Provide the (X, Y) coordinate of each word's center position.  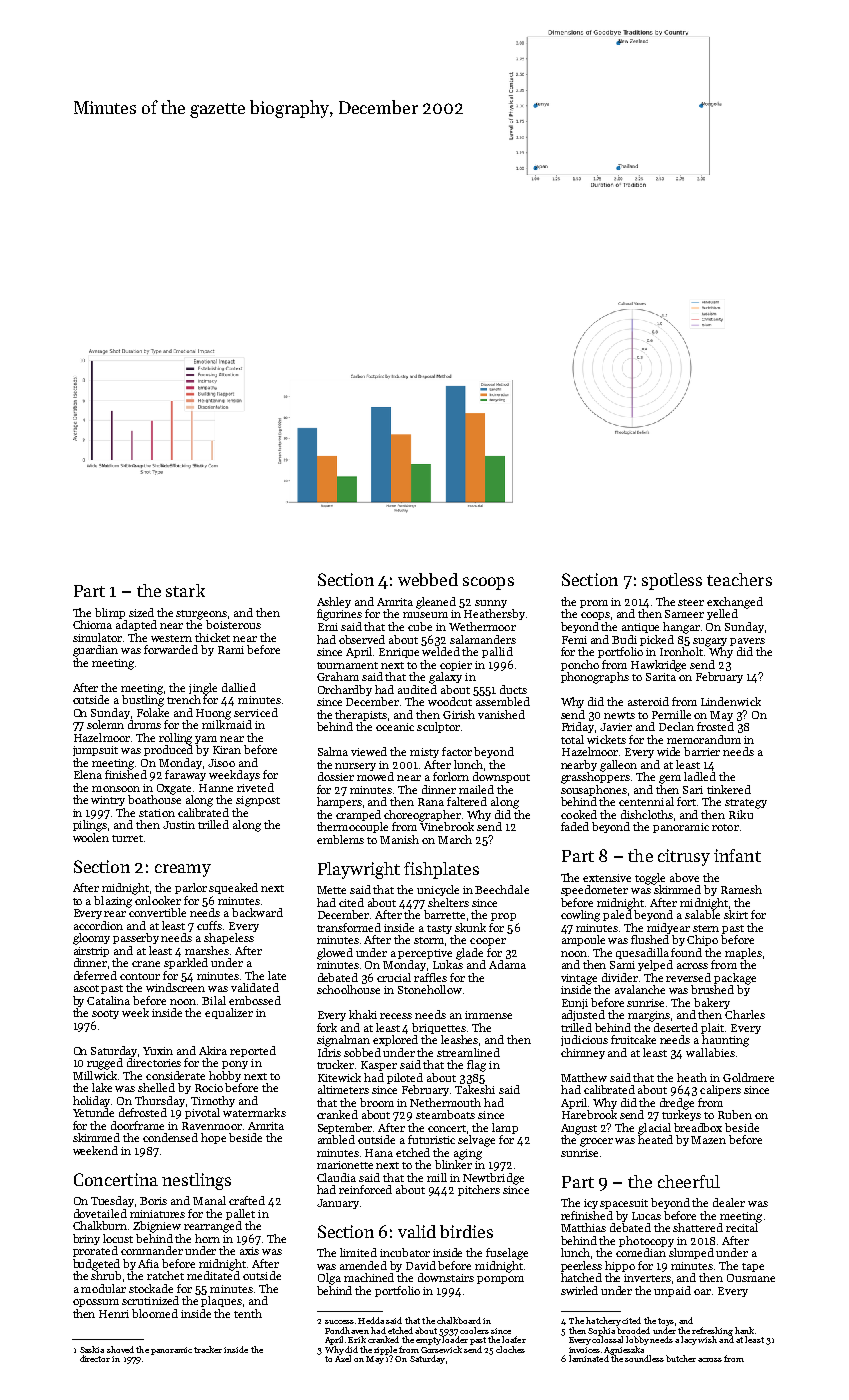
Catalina (108, 1000)
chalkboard (459, 1320)
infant (737, 855)
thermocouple (352, 827)
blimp (110, 613)
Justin (179, 825)
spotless (672, 581)
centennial (646, 801)
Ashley (334, 602)
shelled (156, 1087)
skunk (470, 927)
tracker (208, 1349)
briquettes (439, 1028)
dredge (677, 1104)
